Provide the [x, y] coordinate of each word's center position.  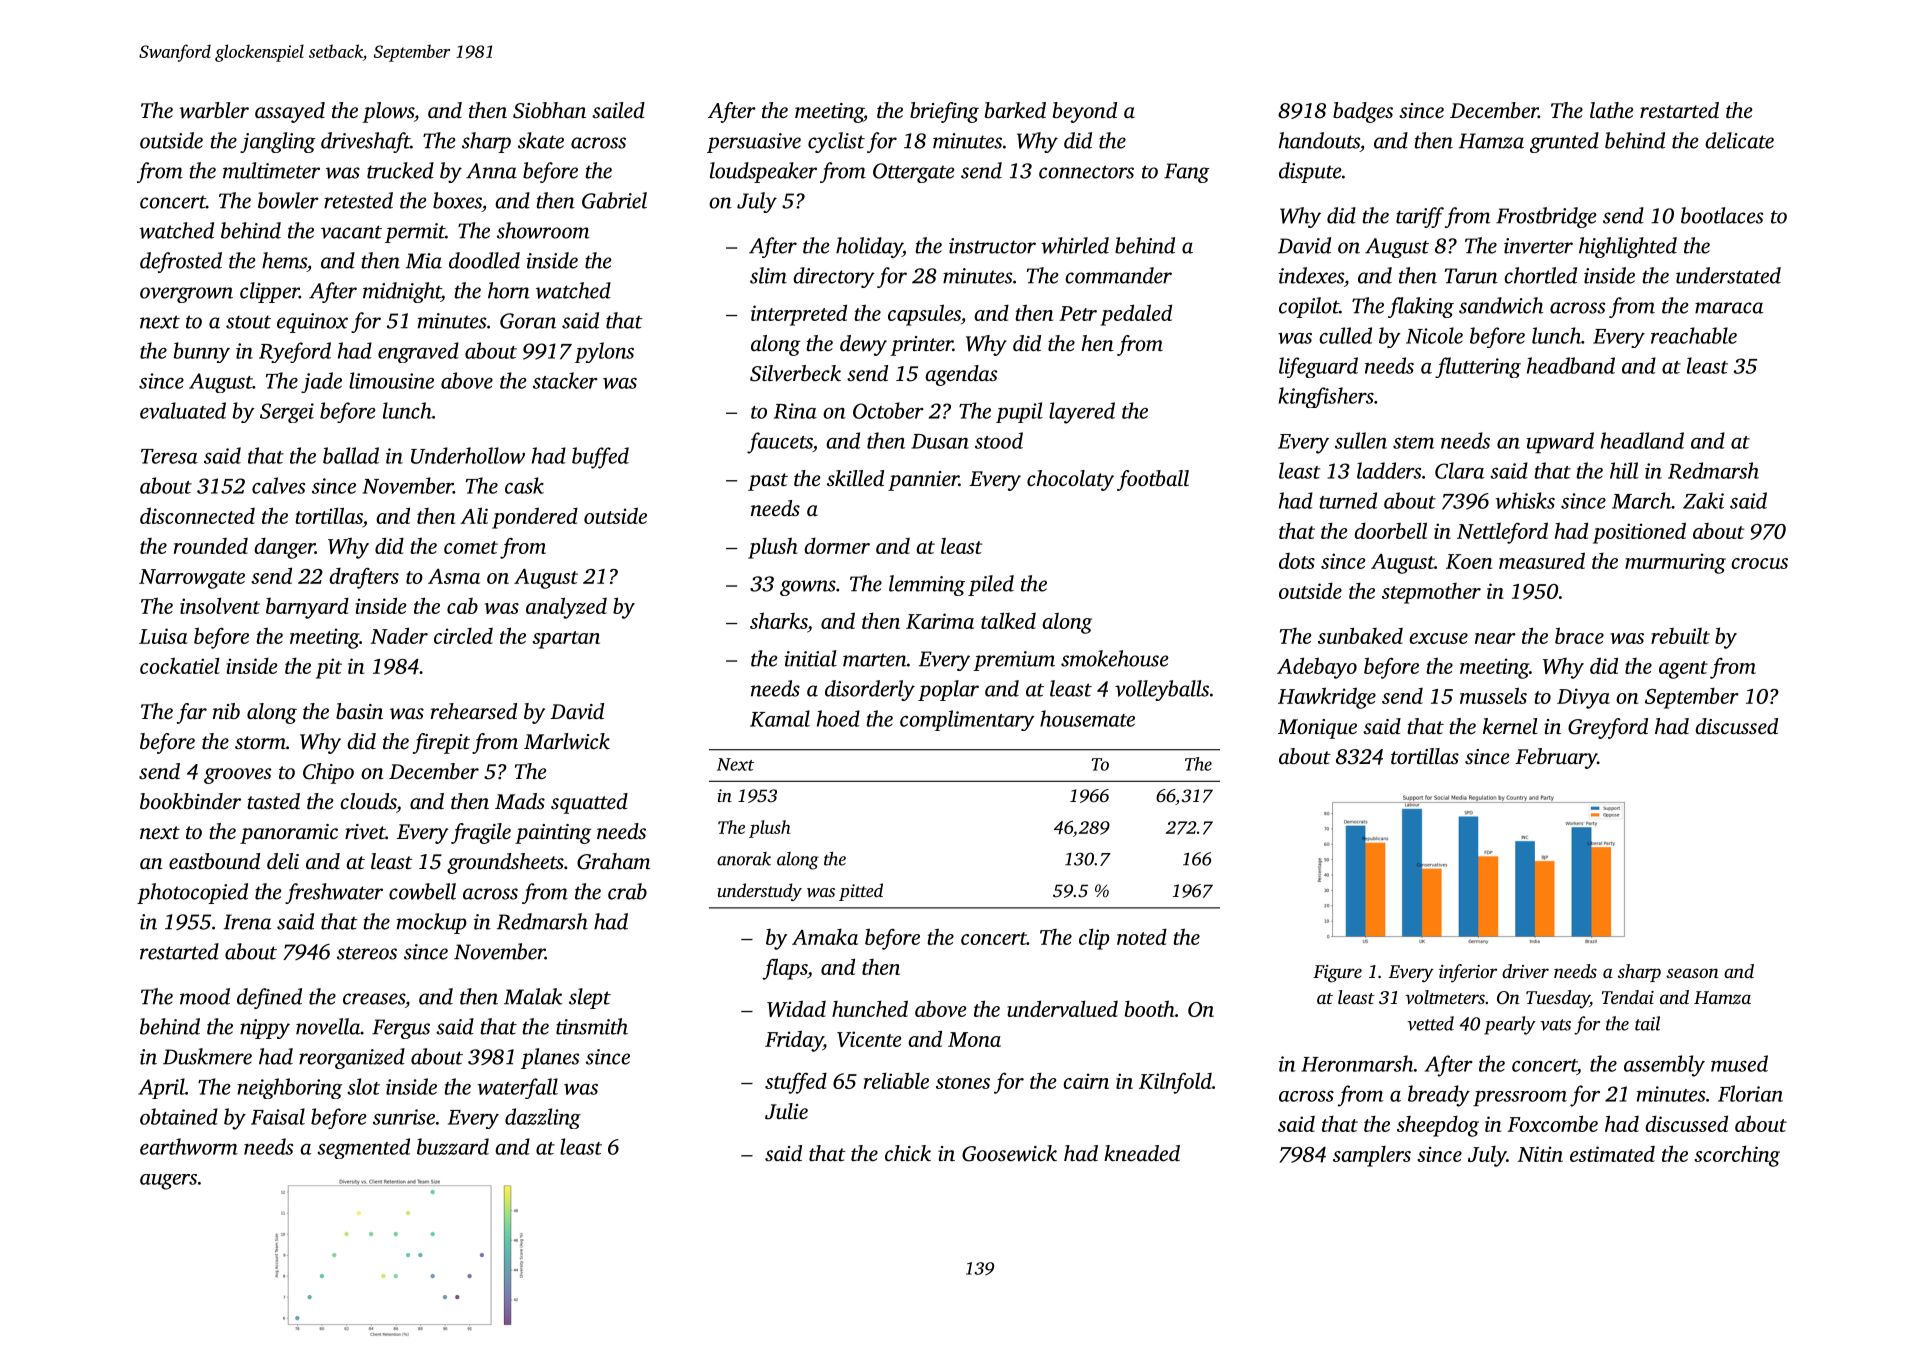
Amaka [825, 937]
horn [509, 290]
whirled [1075, 245]
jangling [278, 142]
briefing [944, 112]
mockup [432, 923]
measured [1542, 560]
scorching [1737, 1156]
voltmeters [1445, 997]
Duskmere [207, 1056]
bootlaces [1722, 215]
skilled [855, 478]
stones [963, 1082]
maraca [1729, 308]
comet [471, 547]
